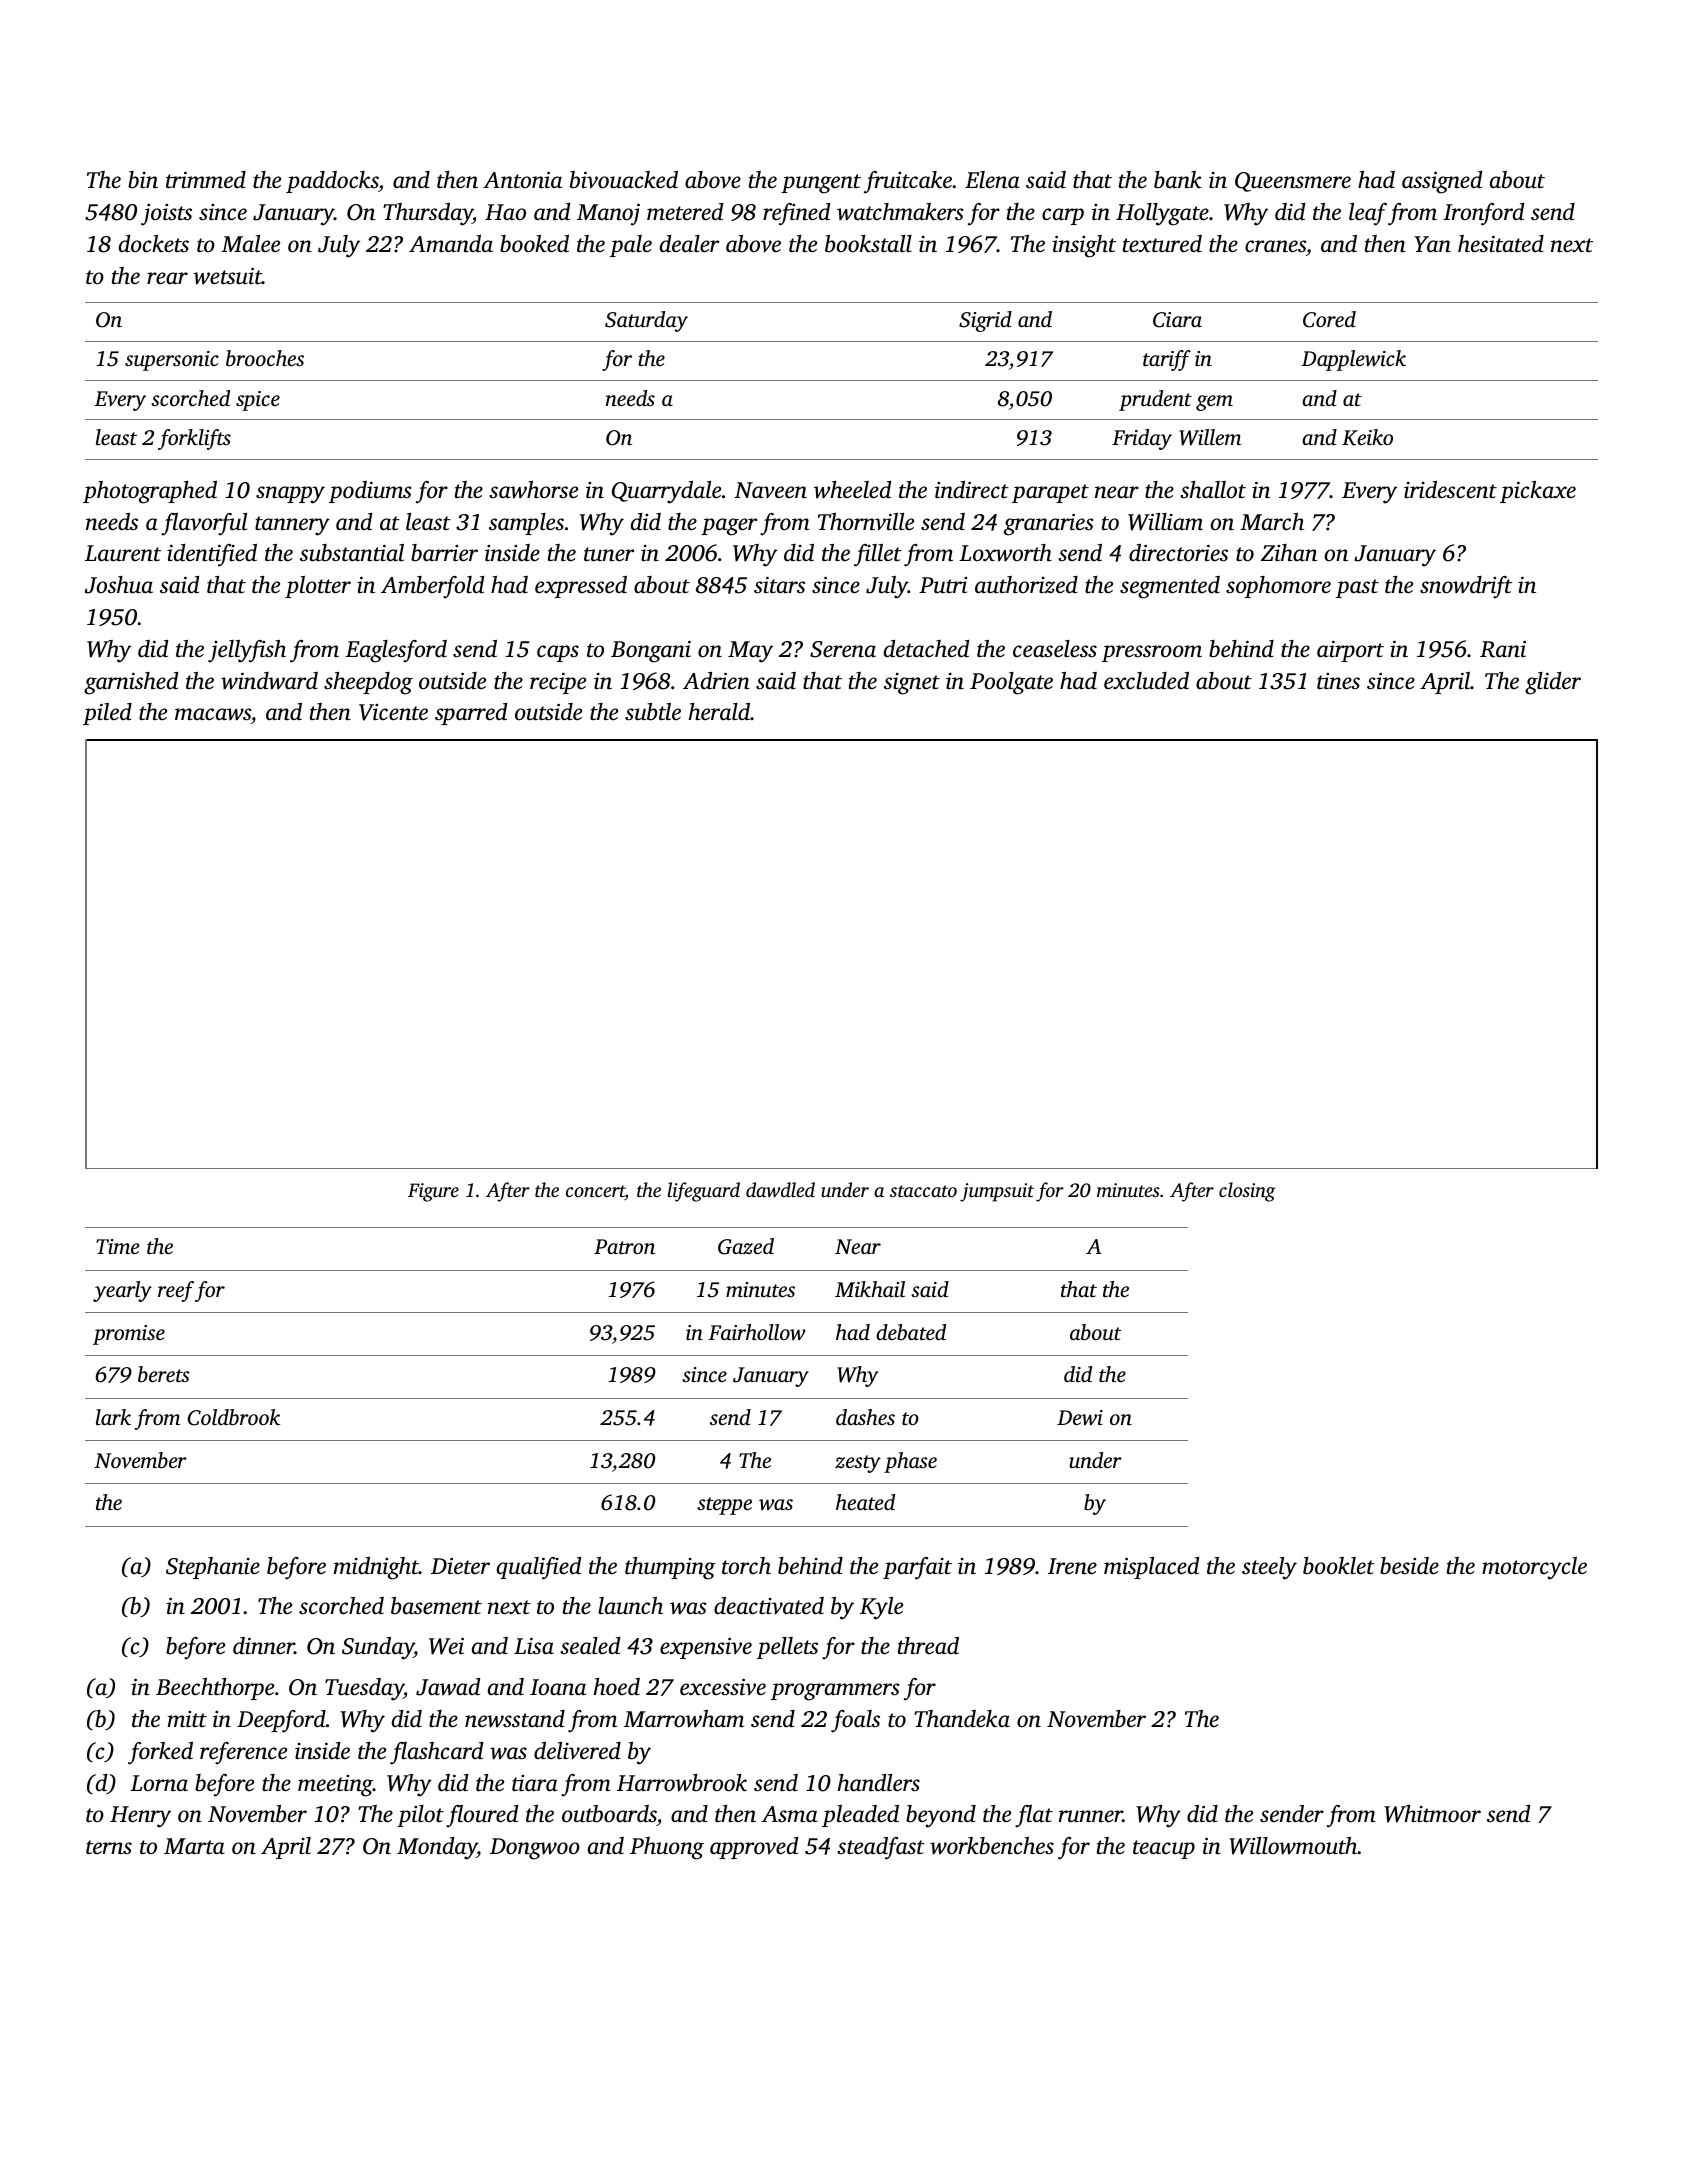 The image size is (1683, 2178). Describe the element at coordinates (535, 1849) in the document. I see `Dongwoo` at that location.
